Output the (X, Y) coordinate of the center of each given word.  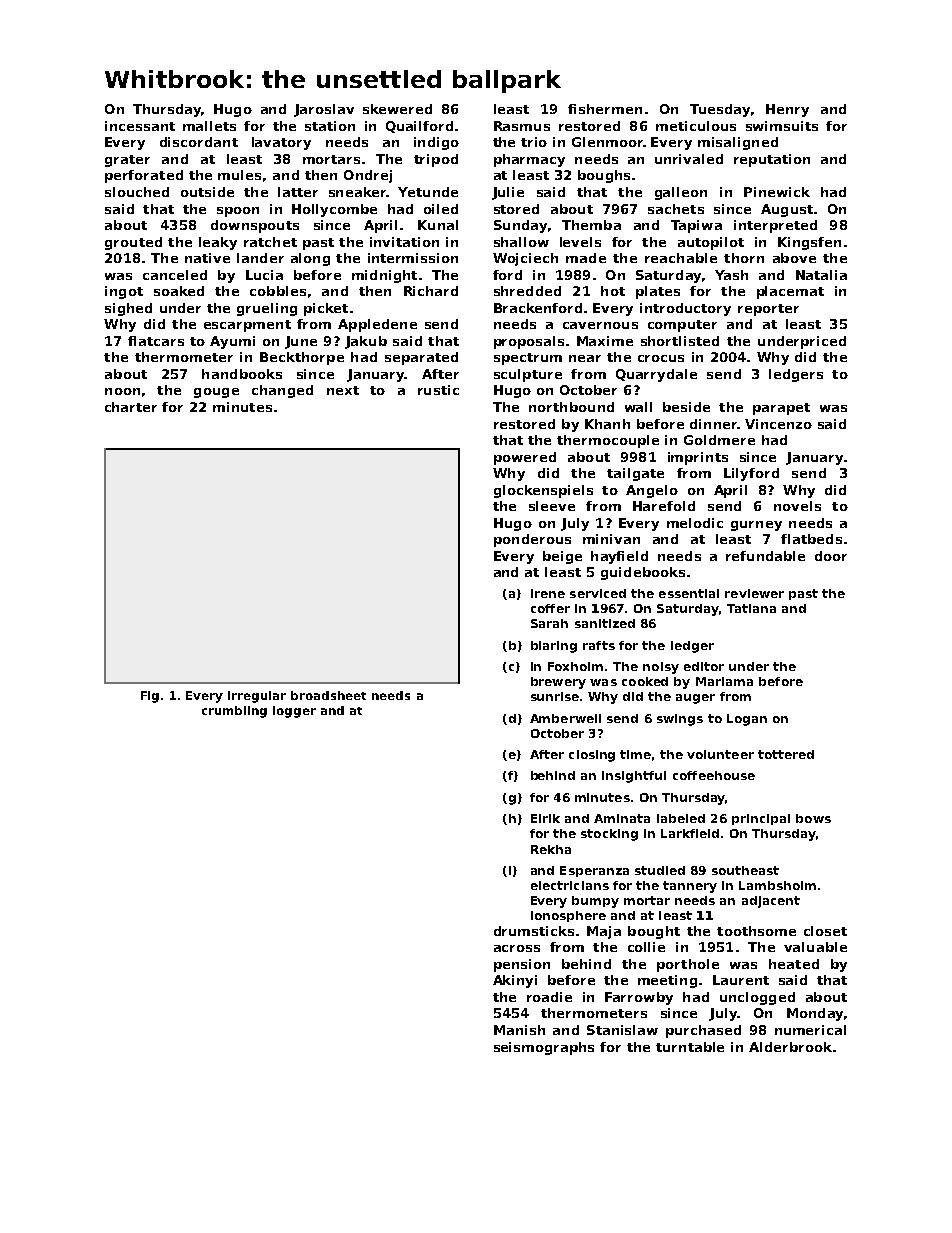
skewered (397, 109)
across (517, 948)
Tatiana (751, 608)
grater (127, 161)
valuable (815, 947)
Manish (519, 1030)
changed (282, 391)
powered (525, 458)
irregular (257, 697)
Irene (548, 593)
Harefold (664, 506)
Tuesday (720, 110)
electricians (570, 885)
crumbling (234, 712)
